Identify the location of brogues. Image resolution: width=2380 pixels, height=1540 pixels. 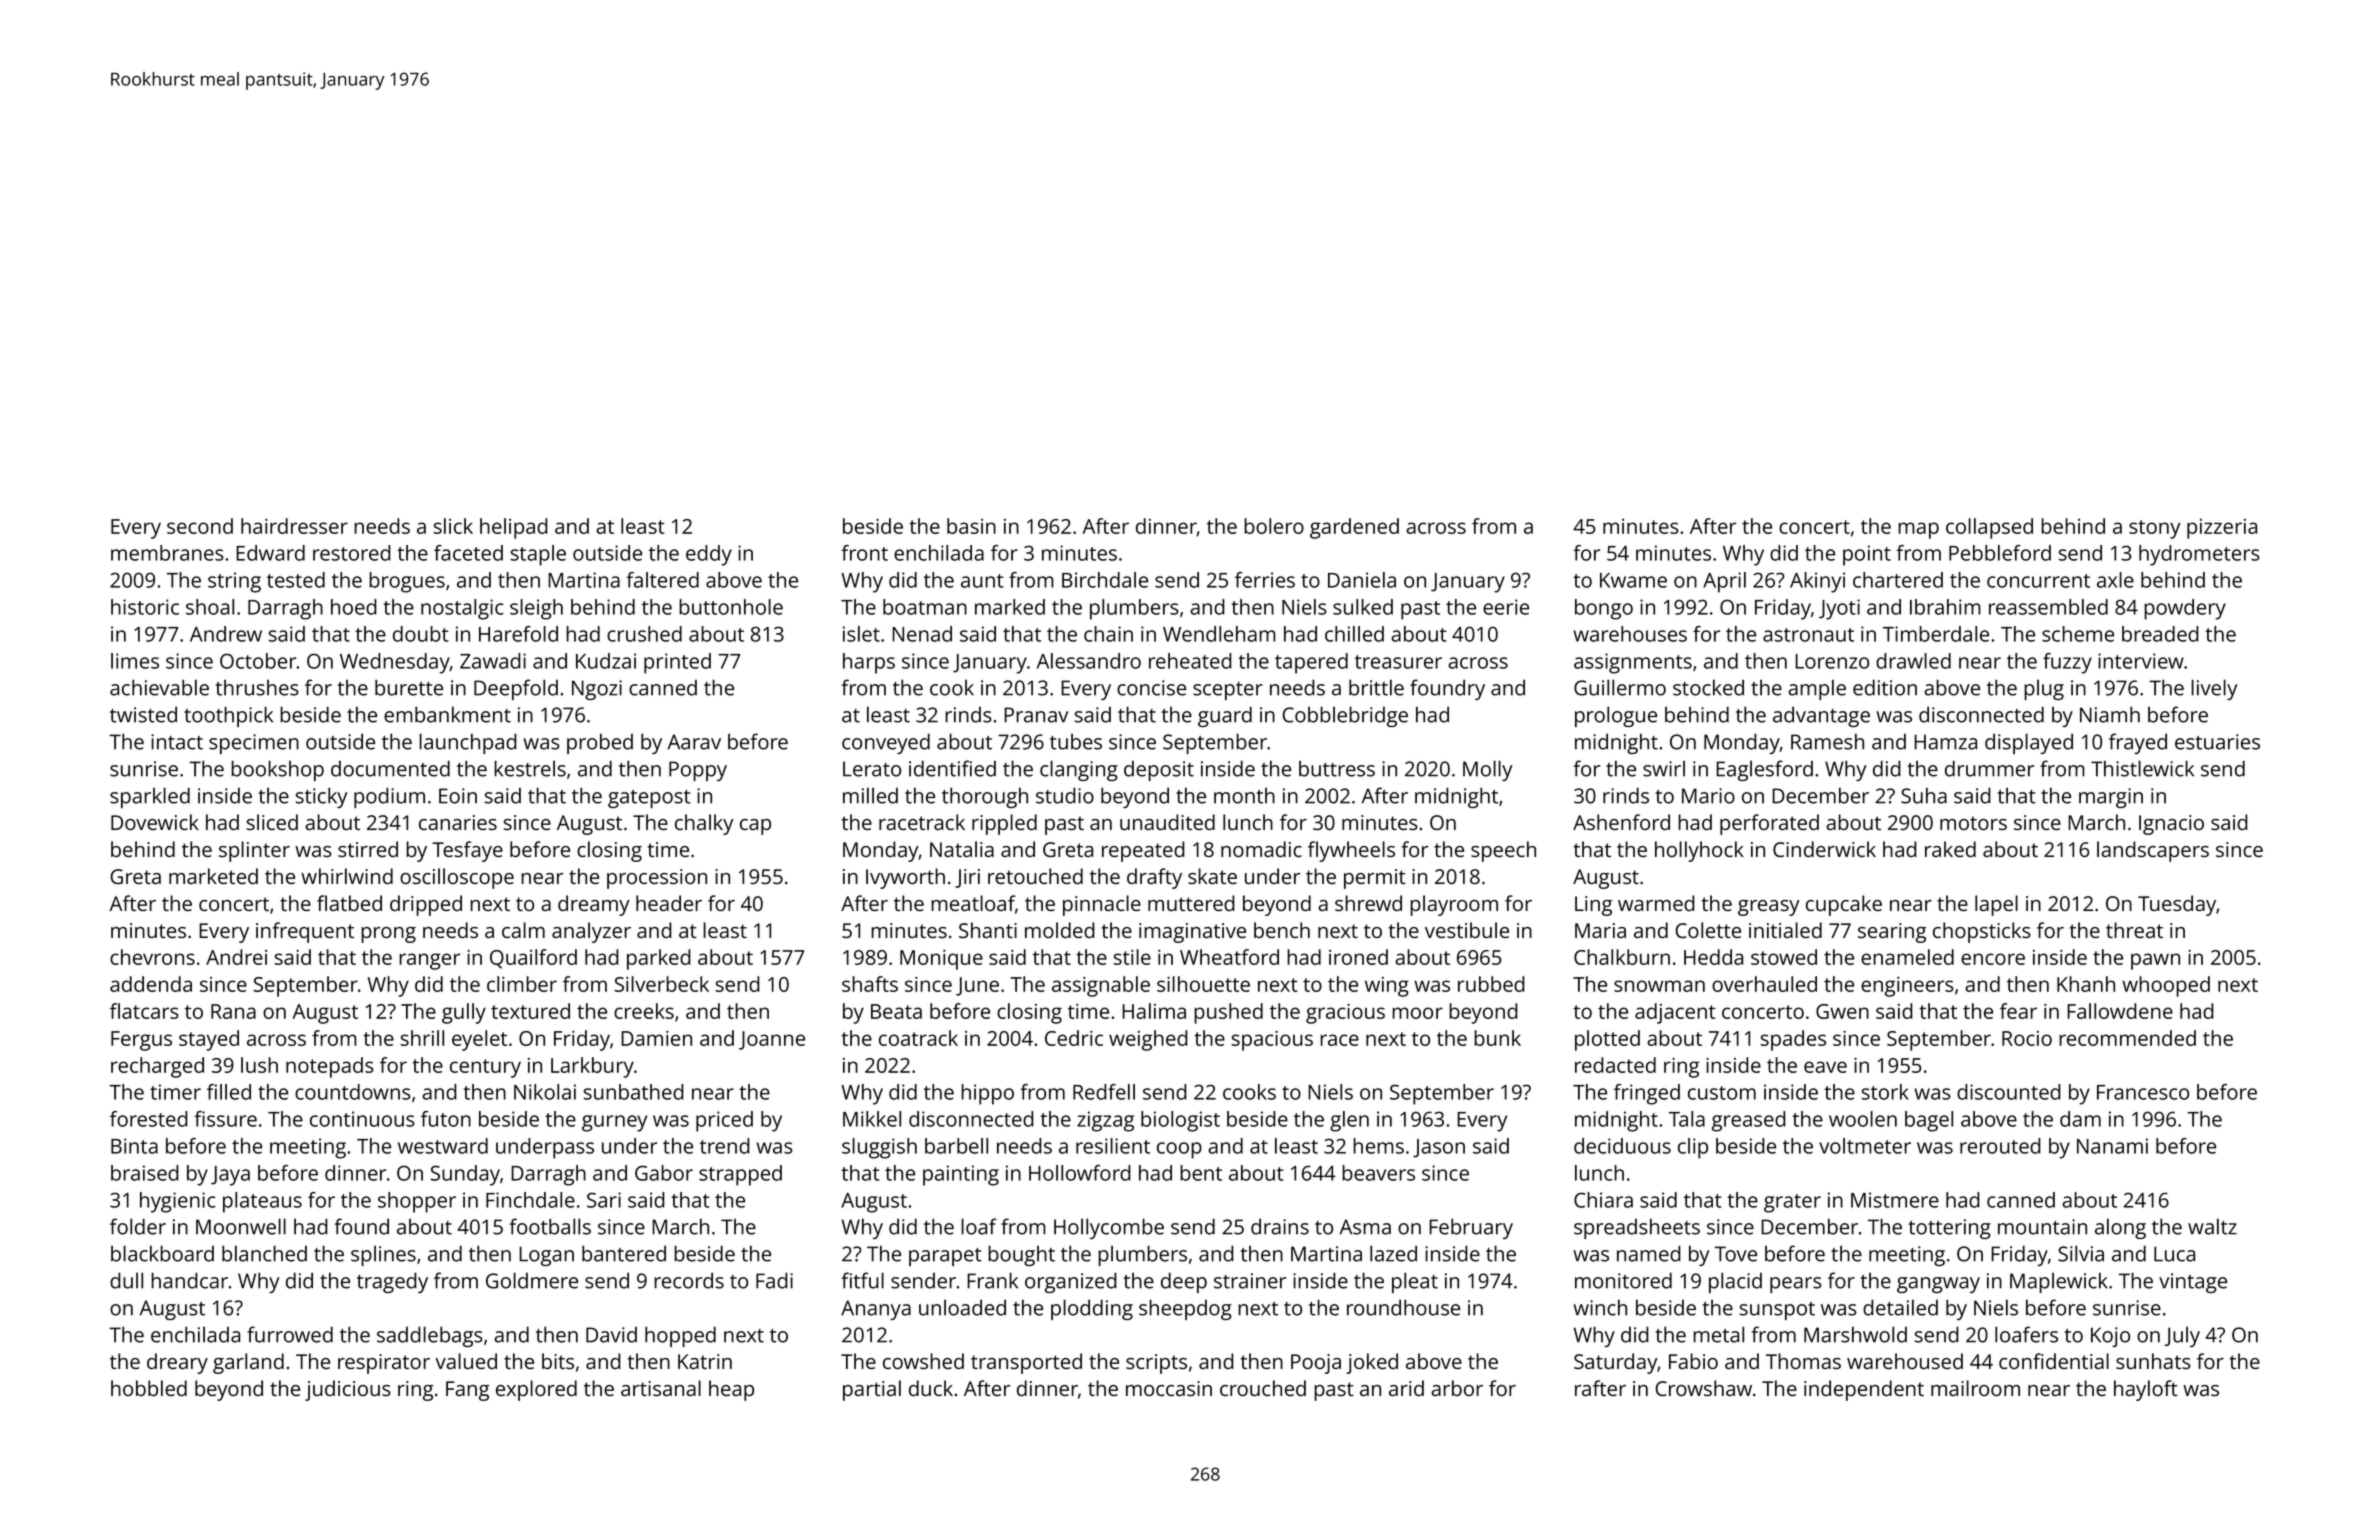
(407, 582).
